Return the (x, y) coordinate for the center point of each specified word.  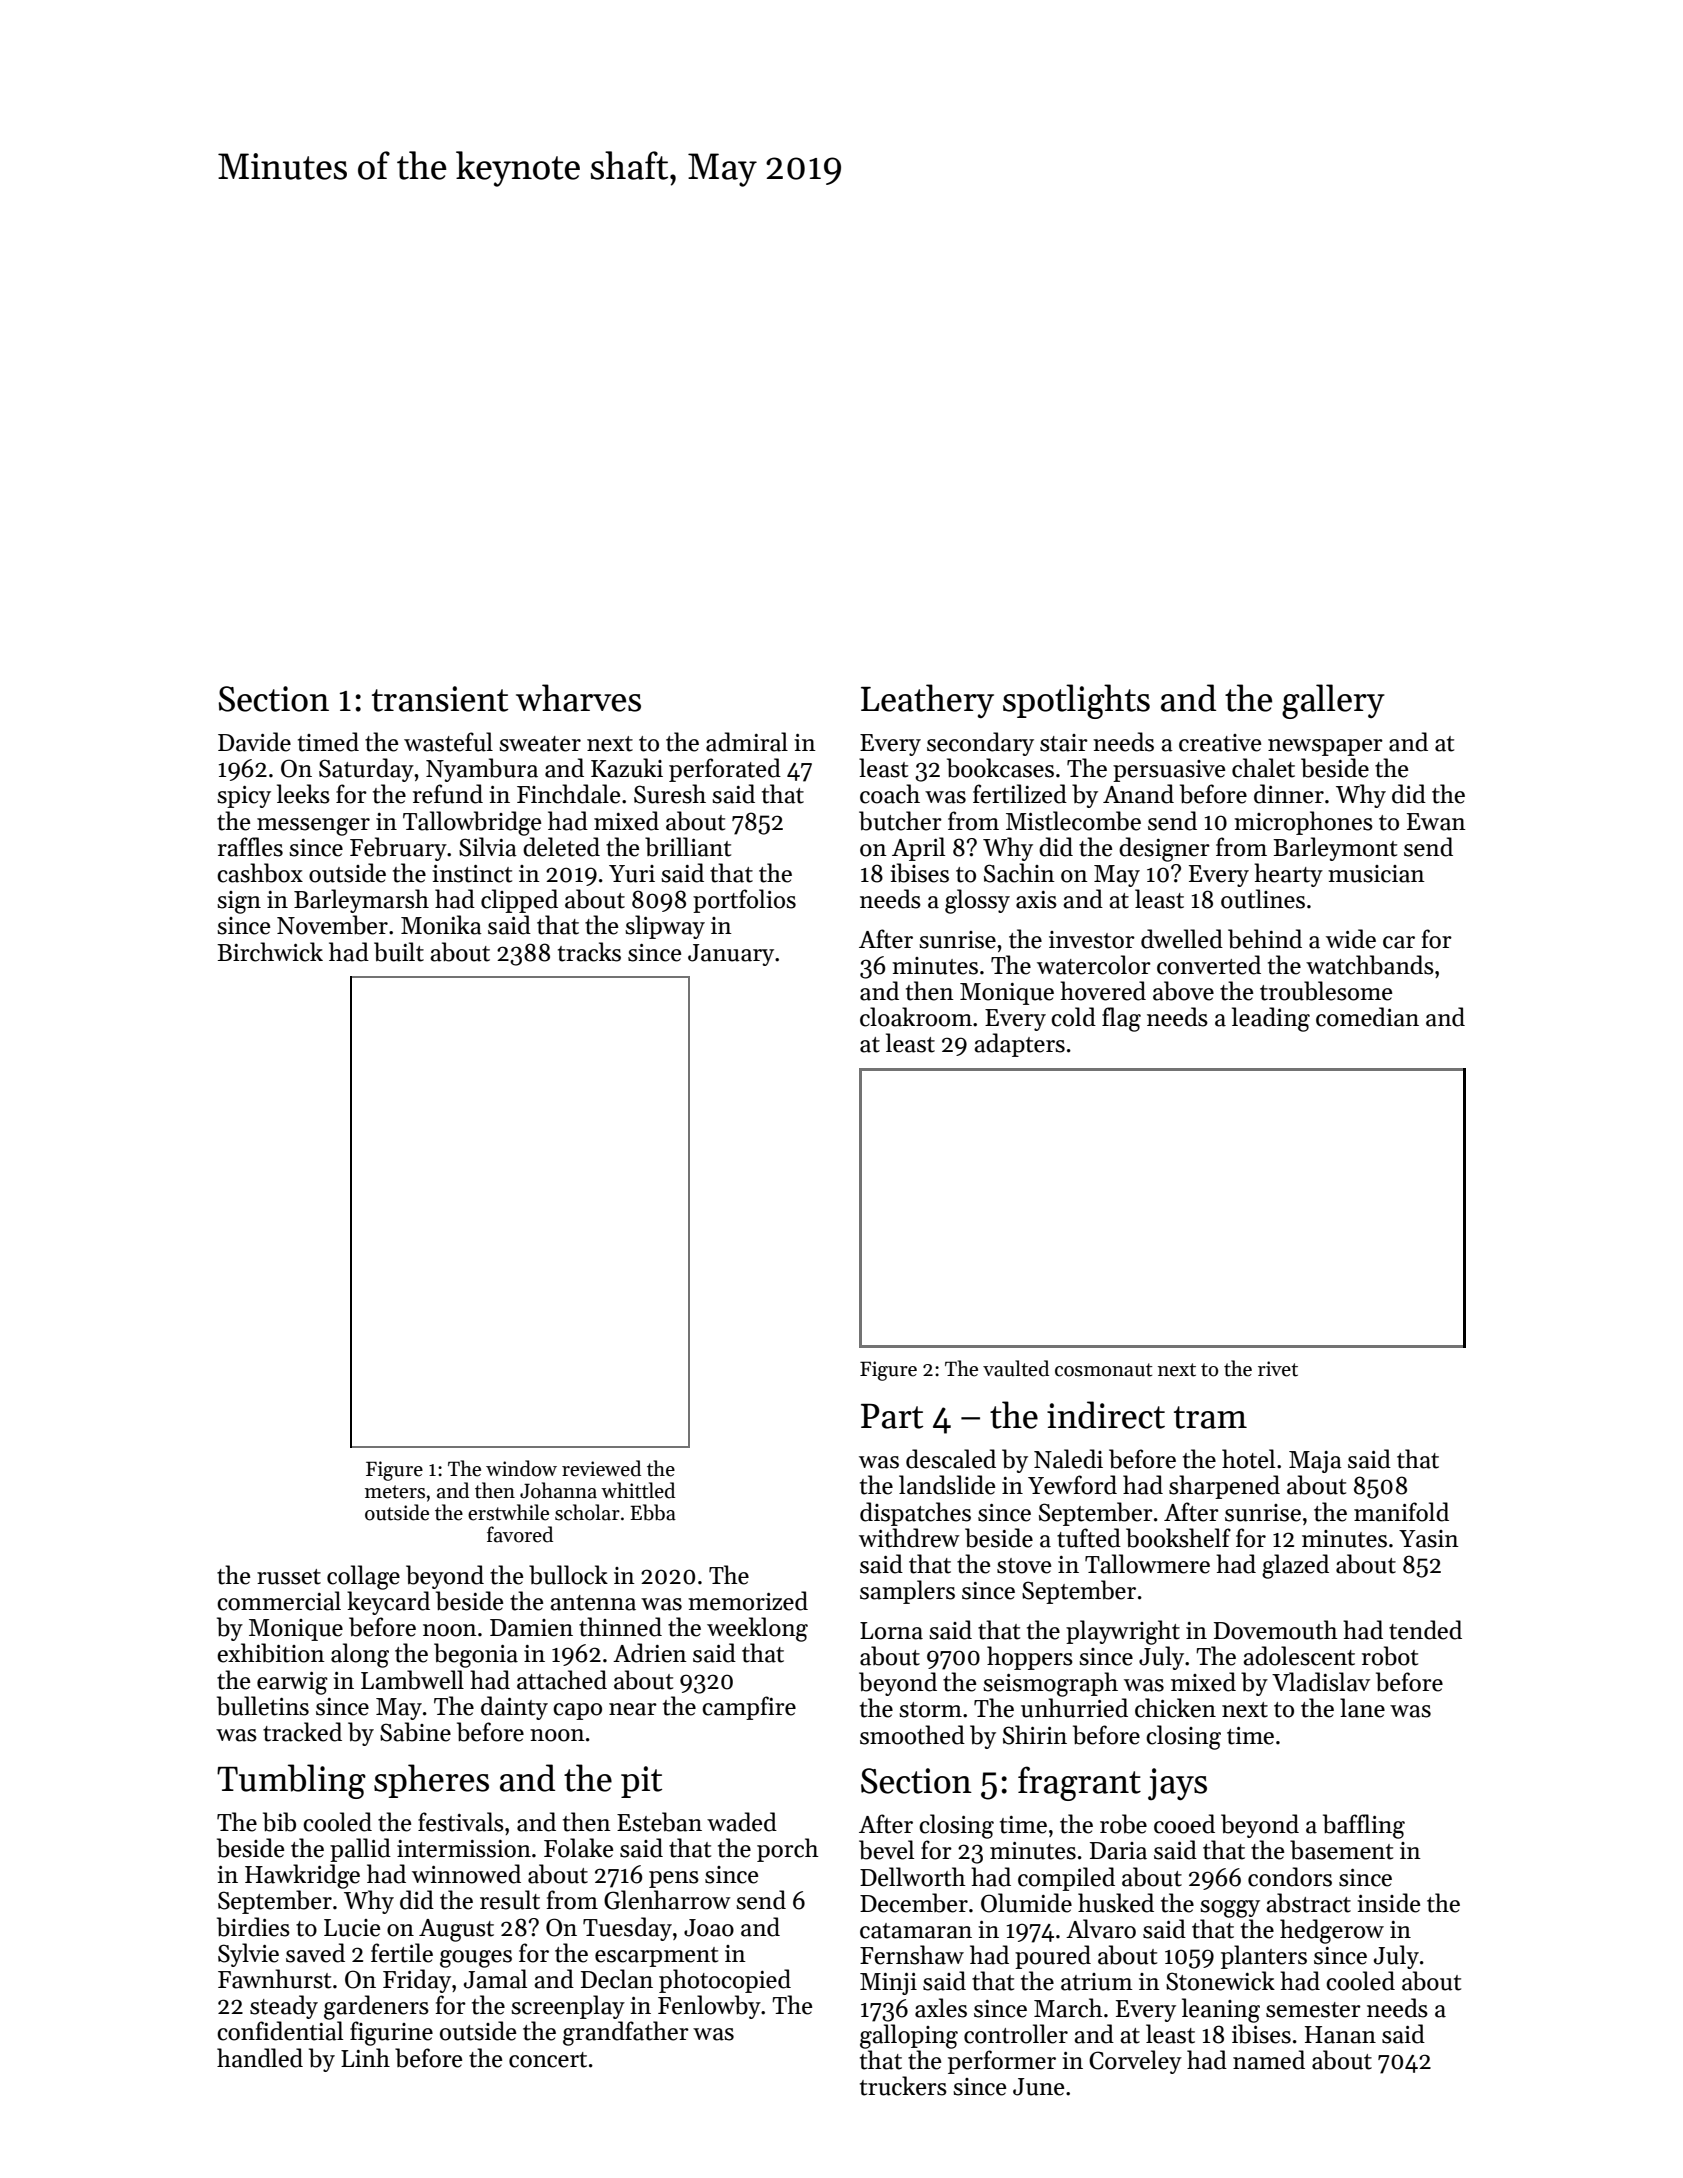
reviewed (601, 1468)
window (521, 1468)
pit (641, 1782)
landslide (947, 1485)
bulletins (263, 1706)
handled (260, 2058)
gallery (1333, 701)
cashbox (260, 873)
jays (1177, 1784)
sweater (540, 744)
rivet (1278, 1369)
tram (1210, 1417)
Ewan (1436, 822)
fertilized (1020, 794)
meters (395, 1492)
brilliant (688, 847)
